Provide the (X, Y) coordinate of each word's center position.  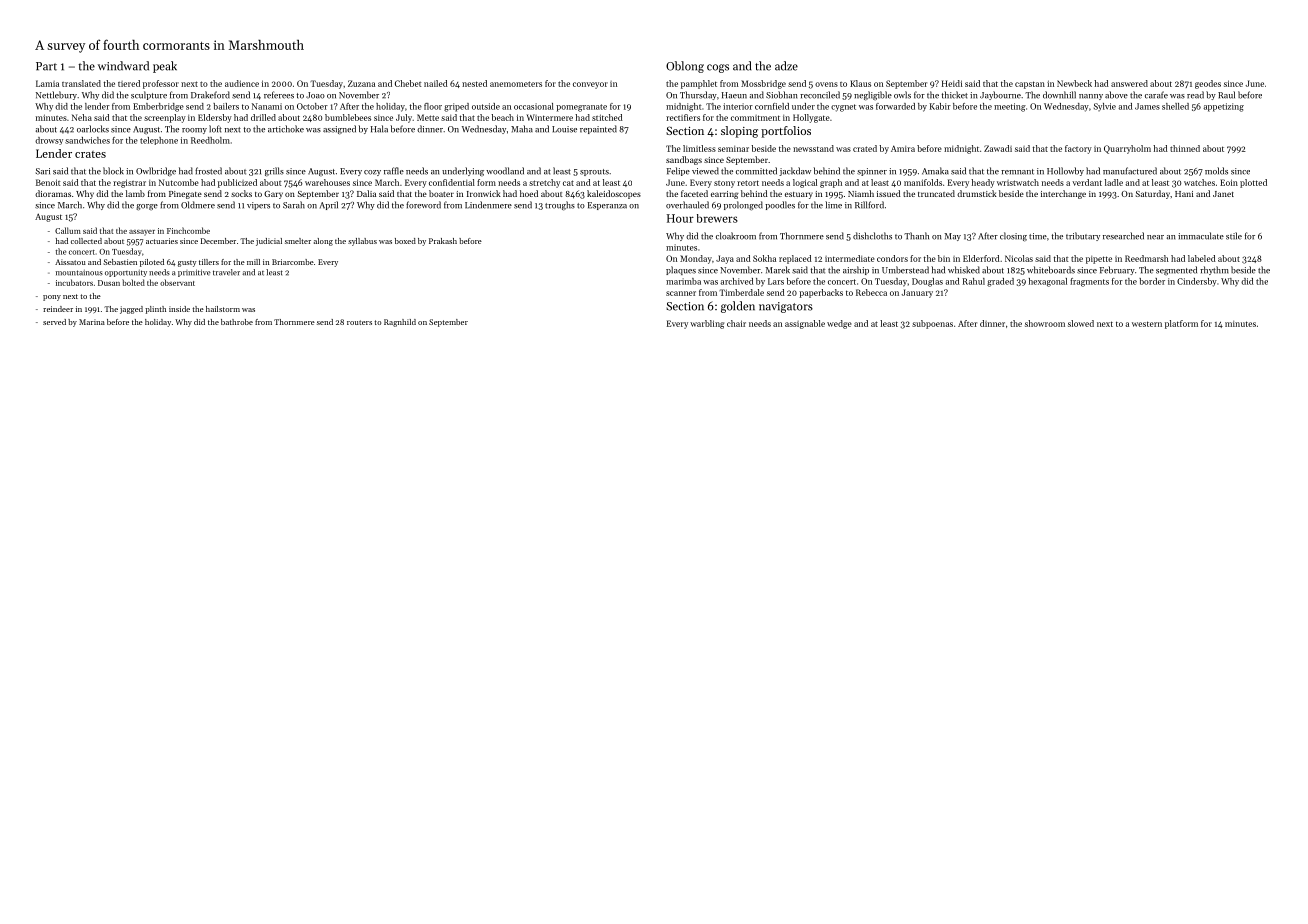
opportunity (126, 273)
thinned (1185, 148)
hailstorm (223, 309)
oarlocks (93, 129)
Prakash (443, 241)
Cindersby (1197, 282)
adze (786, 66)
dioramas (53, 193)
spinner (872, 172)
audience (242, 83)
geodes (1208, 84)
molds (1216, 171)
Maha (522, 129)
